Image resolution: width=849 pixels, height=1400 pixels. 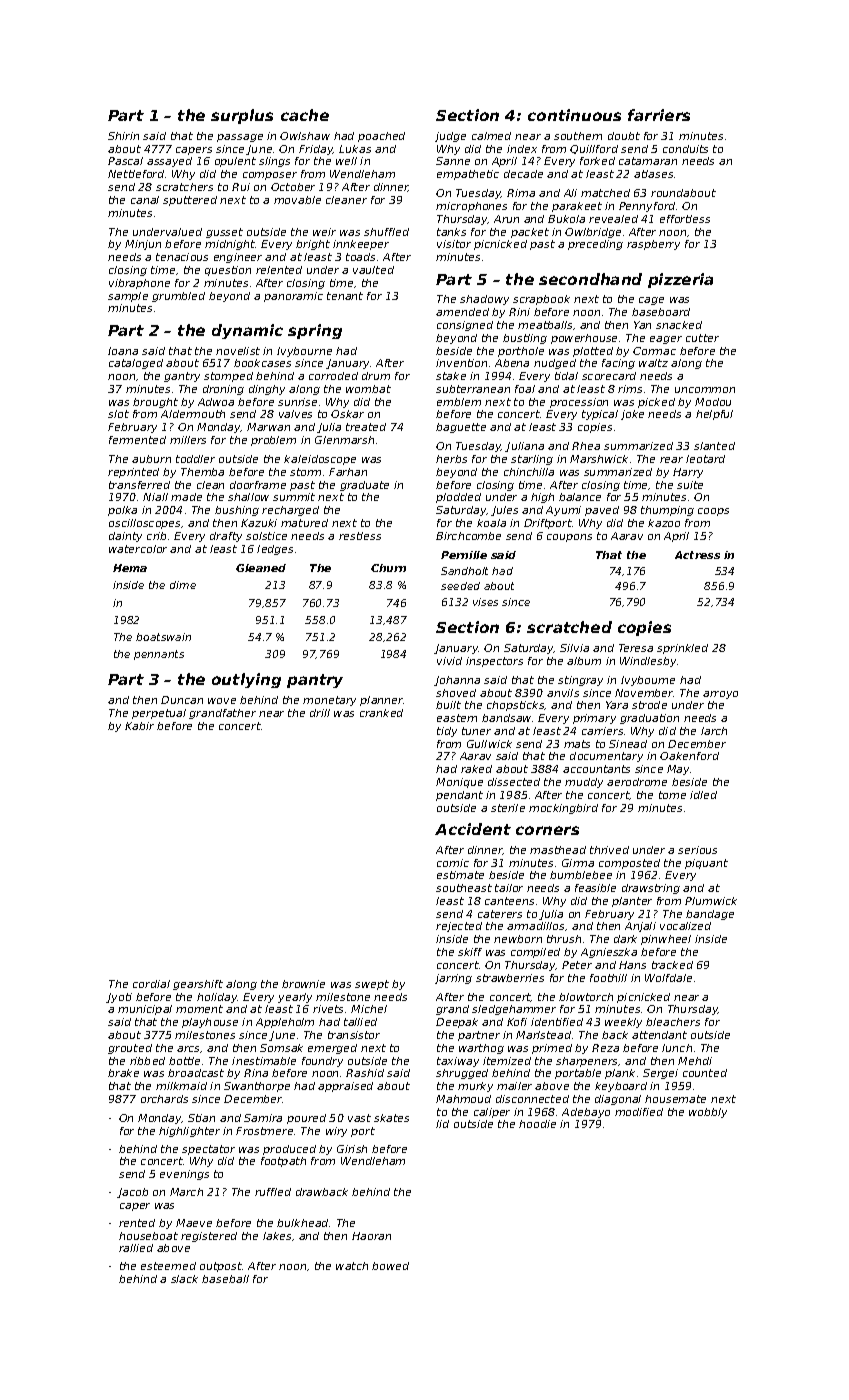 What do you see at coordinates (639, 1112) in the document?
I see `modified` at bounding box center [639, 1112].
